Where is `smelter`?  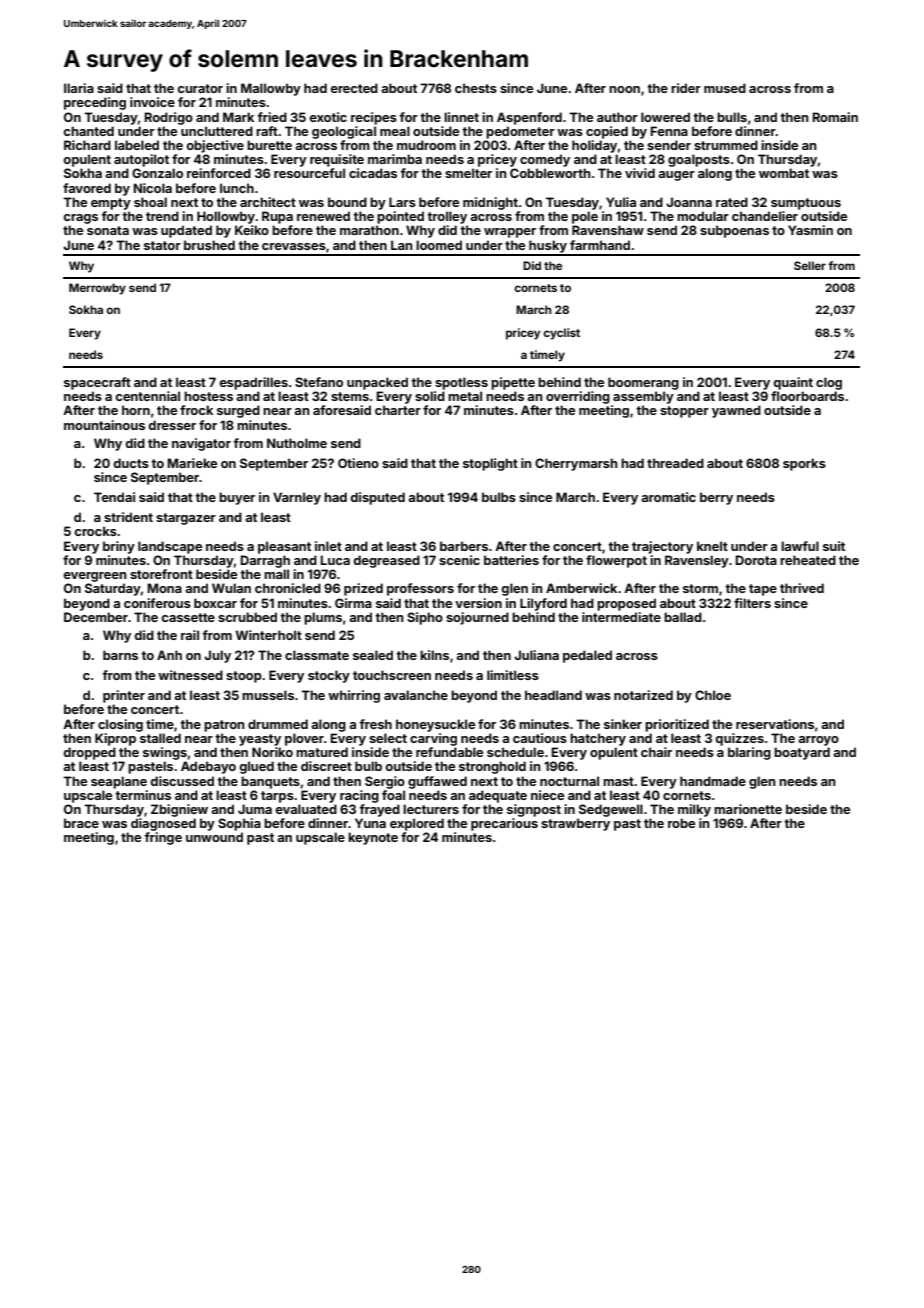 smelter is located at coordinates (468, 173).
